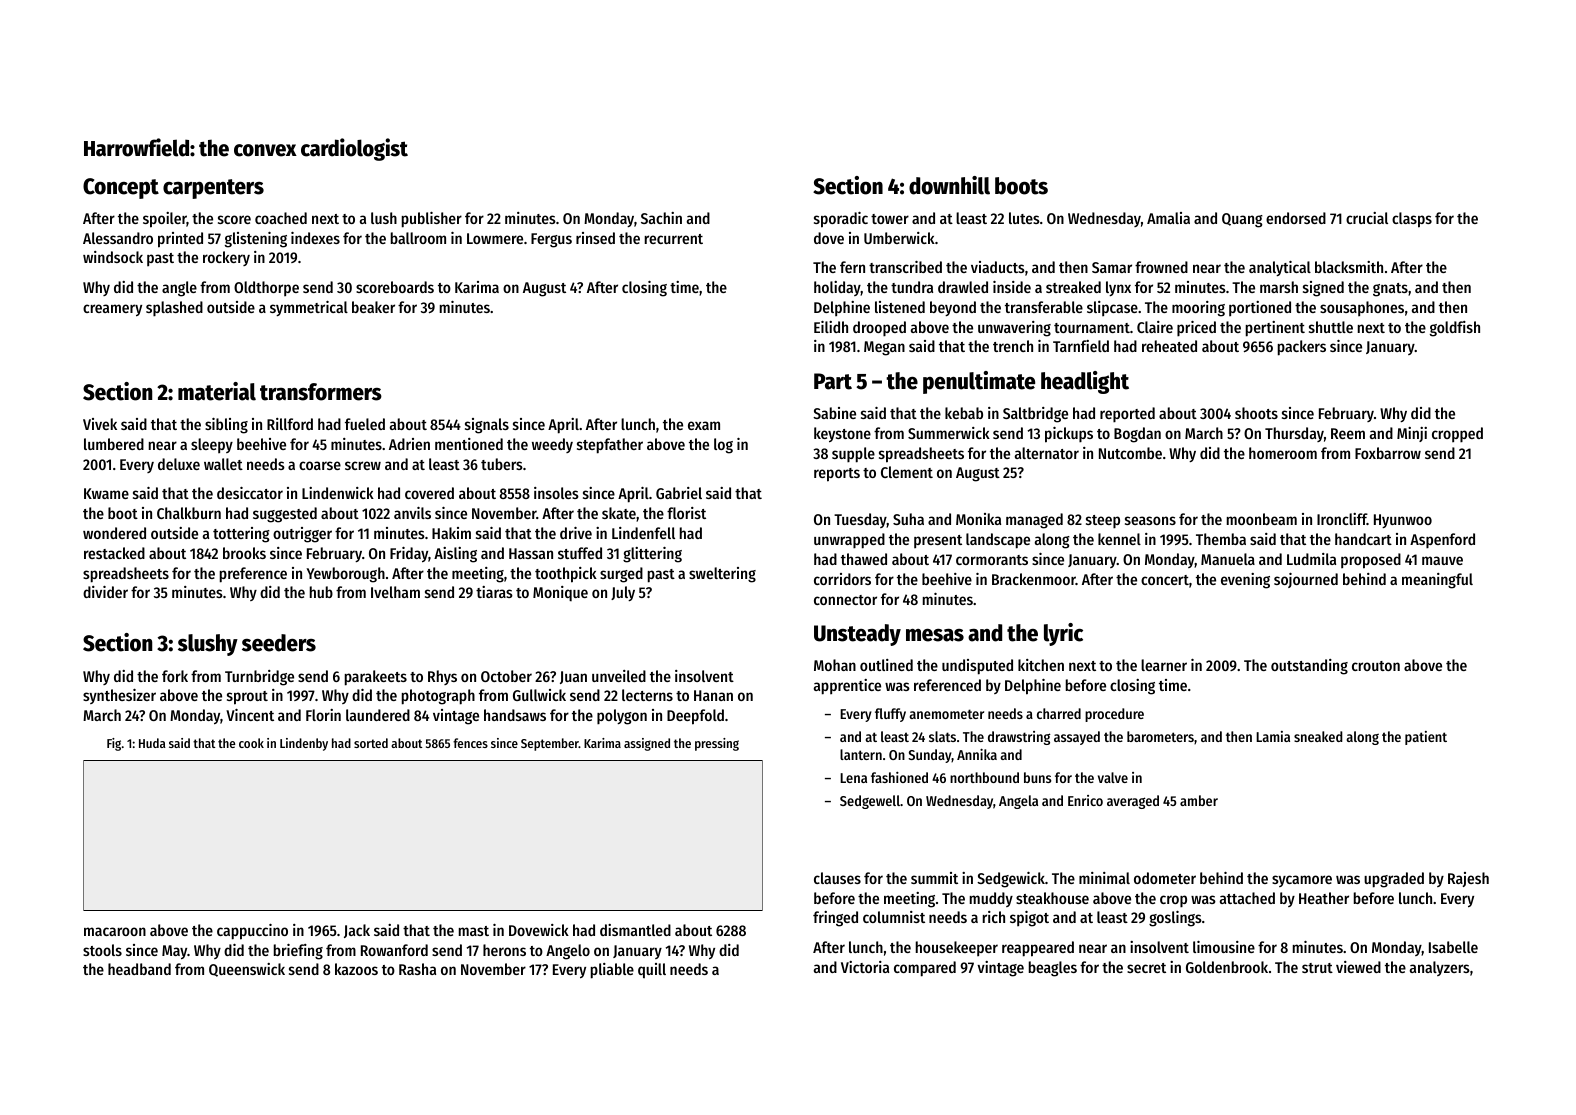 The width and height of the document is (1576, 1115). I want to click on clauses, so click(837, 878).
